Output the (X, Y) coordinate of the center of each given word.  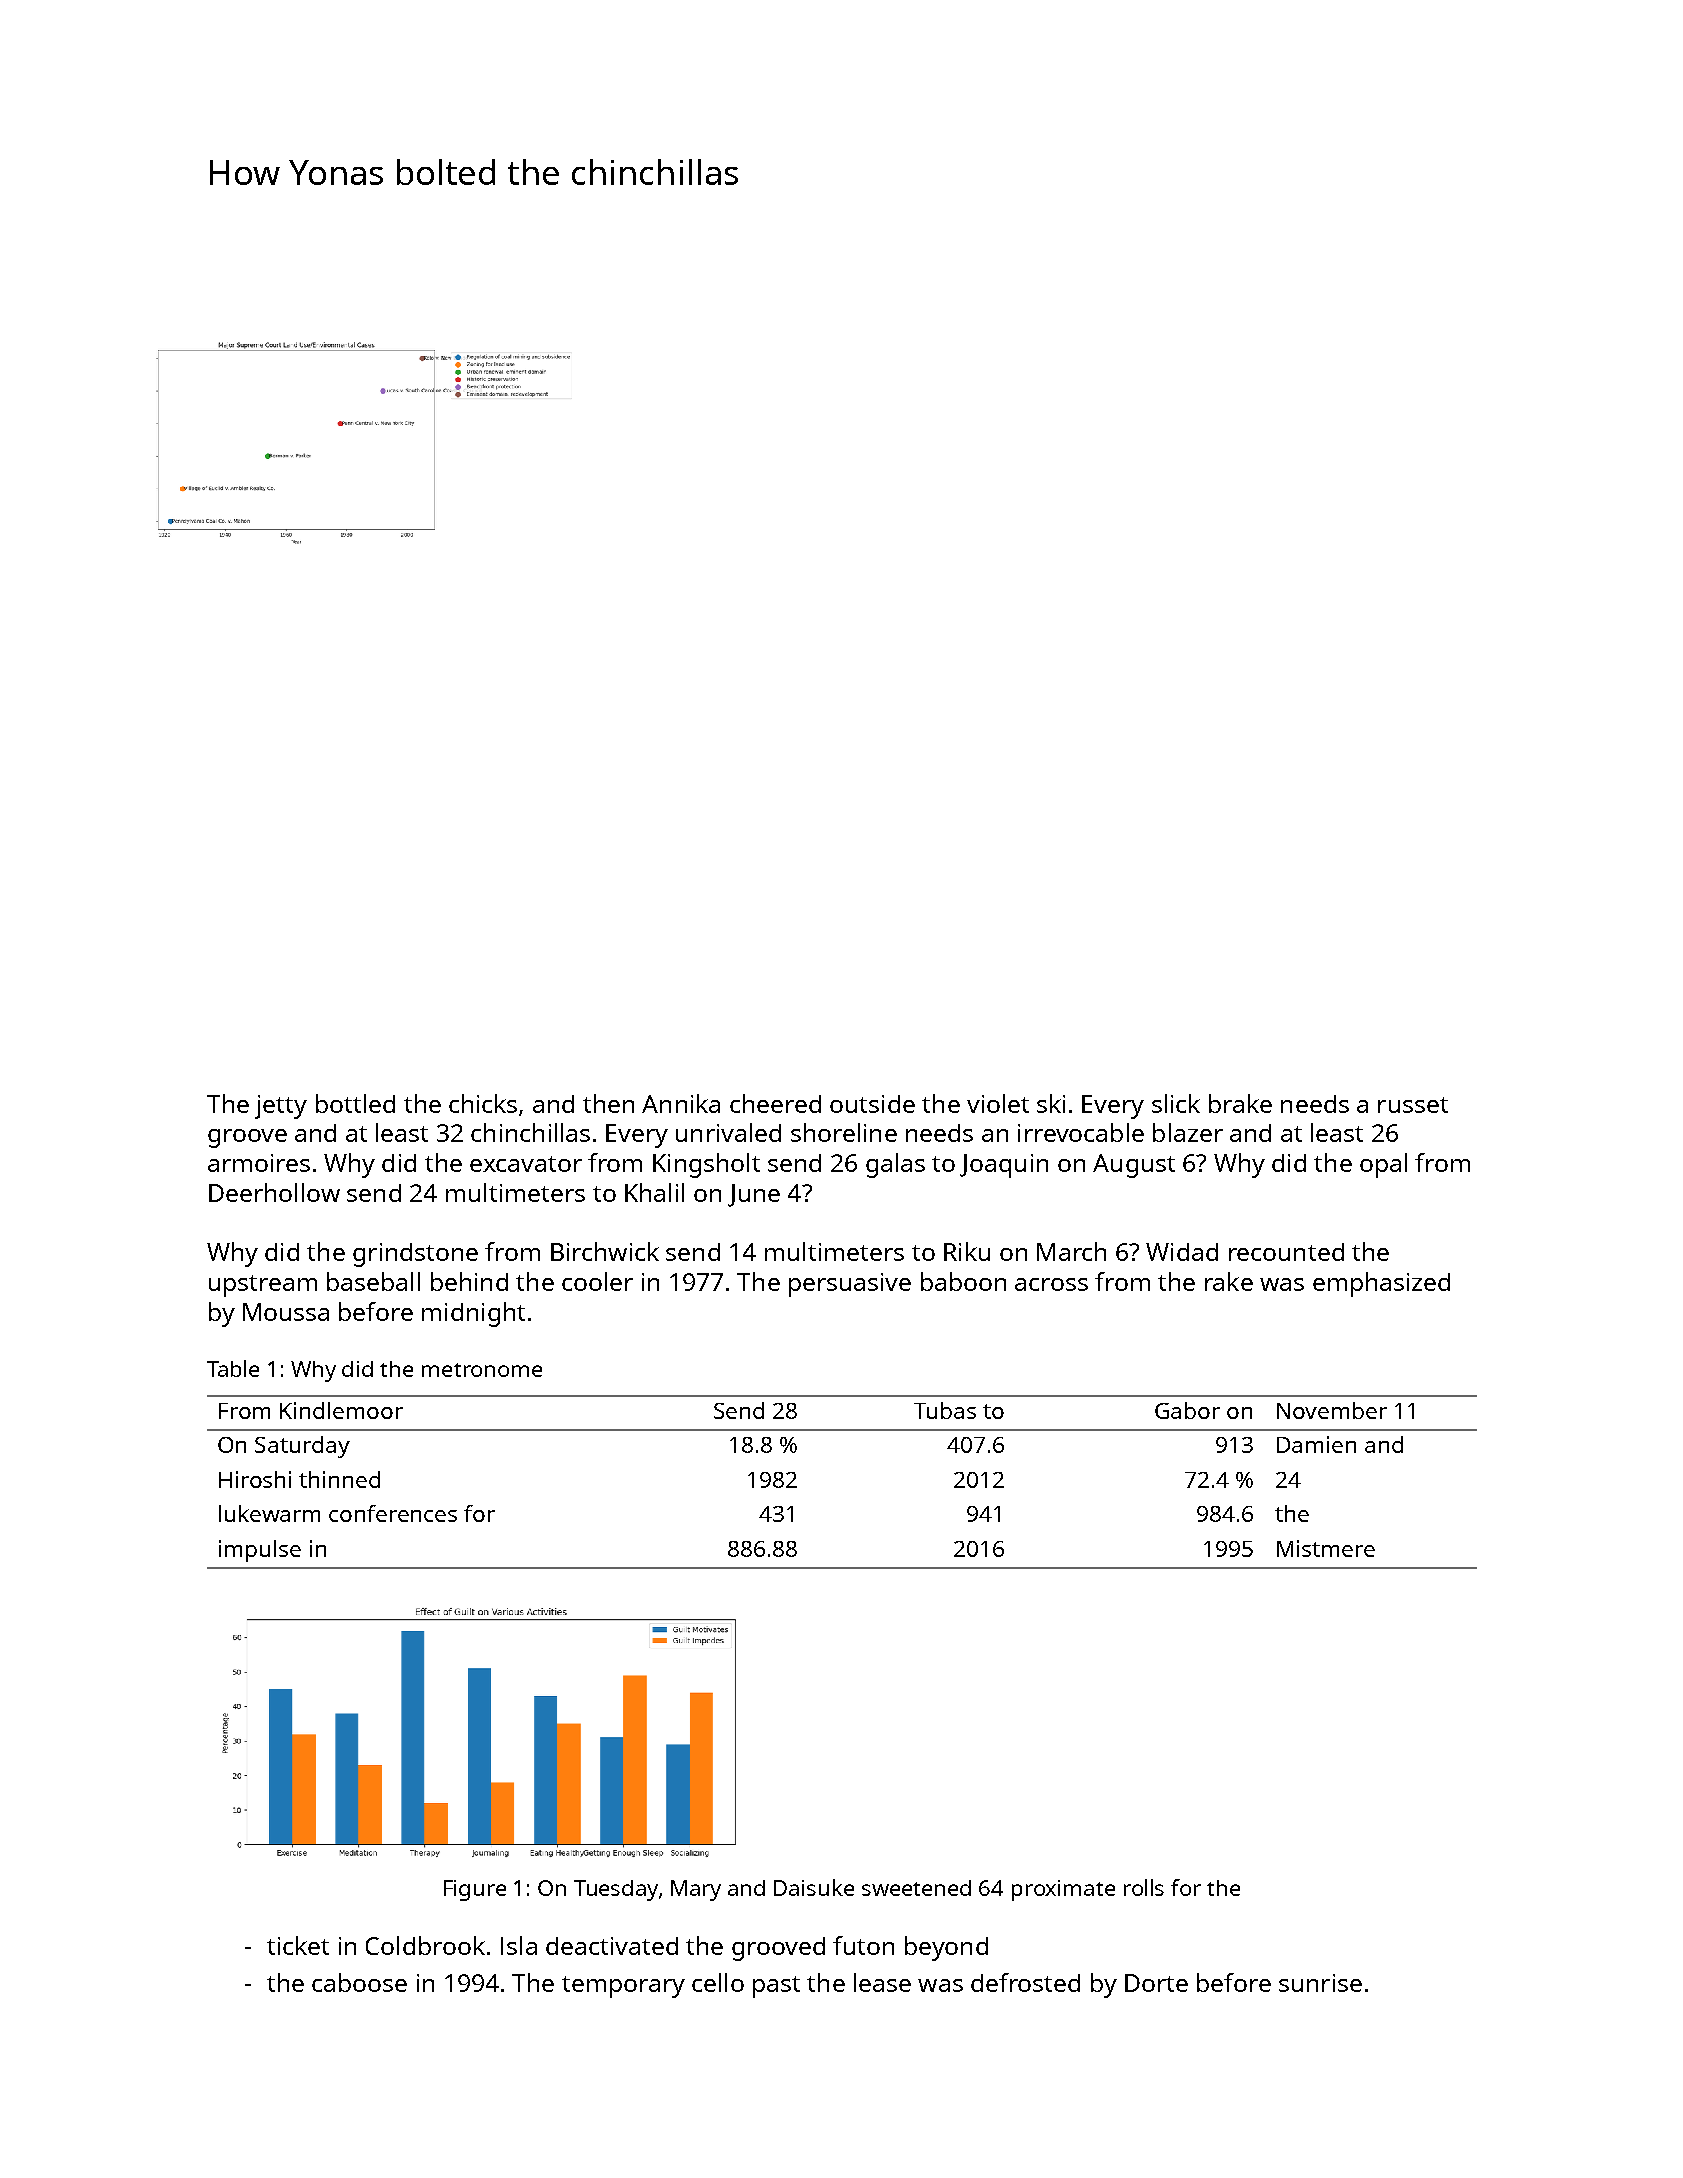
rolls (1144, 1887)
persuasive (850, 1285)
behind (469, 1281)
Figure (475, 1890)
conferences (393, 1513)
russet (1413, 1105)
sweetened (916, 1888)
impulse (260, 1551)
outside (872, 1104)
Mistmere (1326, 1548)
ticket (298, 1945)
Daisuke (814, 1887)
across (1051, 1284)
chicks (483, 1103)
